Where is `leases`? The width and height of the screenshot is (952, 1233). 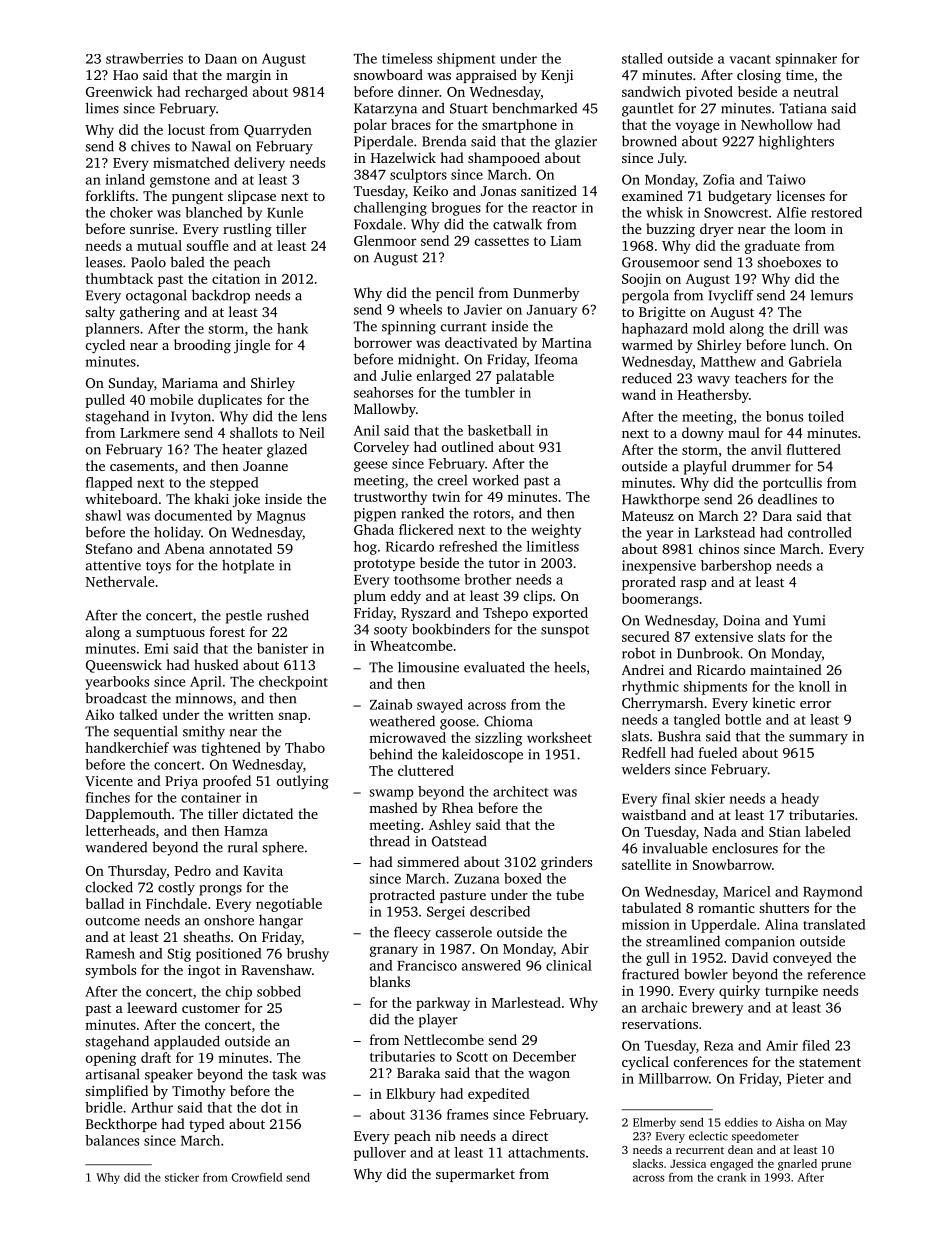
leases is located at coordinates (104, 262).
